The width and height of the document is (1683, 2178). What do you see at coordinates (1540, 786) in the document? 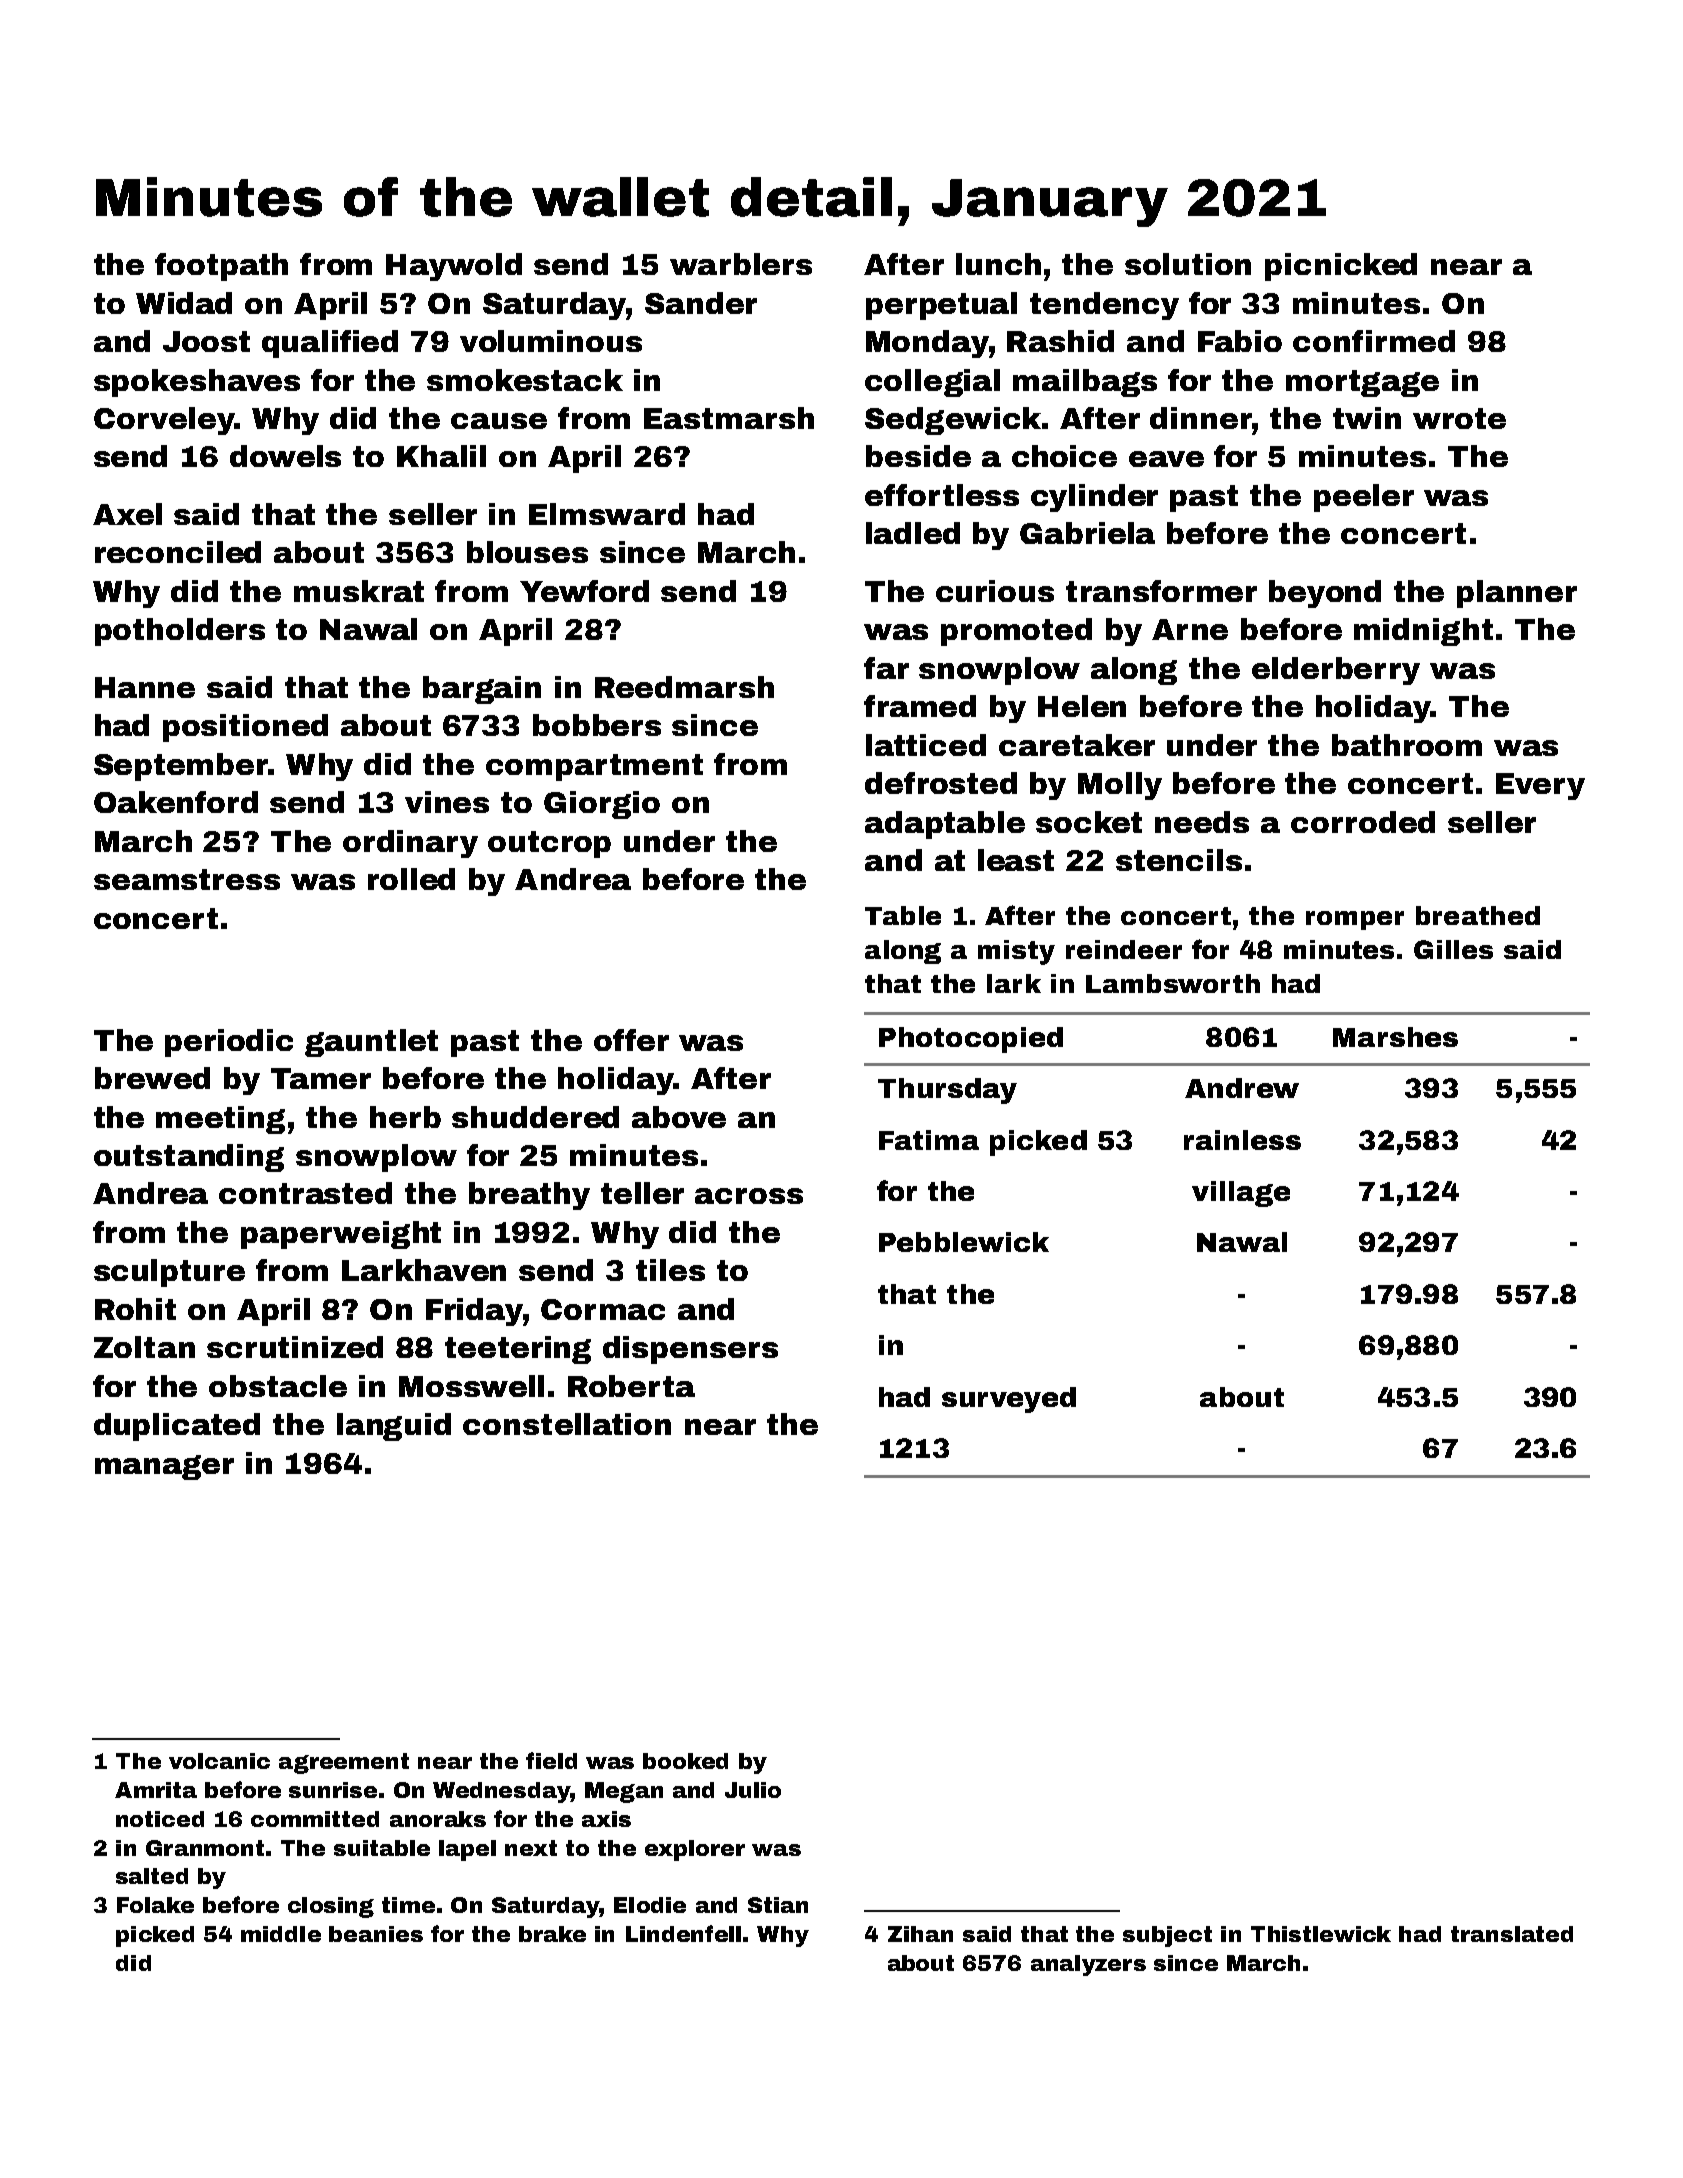
I see `Every` at bounding box center [1540, 786].
